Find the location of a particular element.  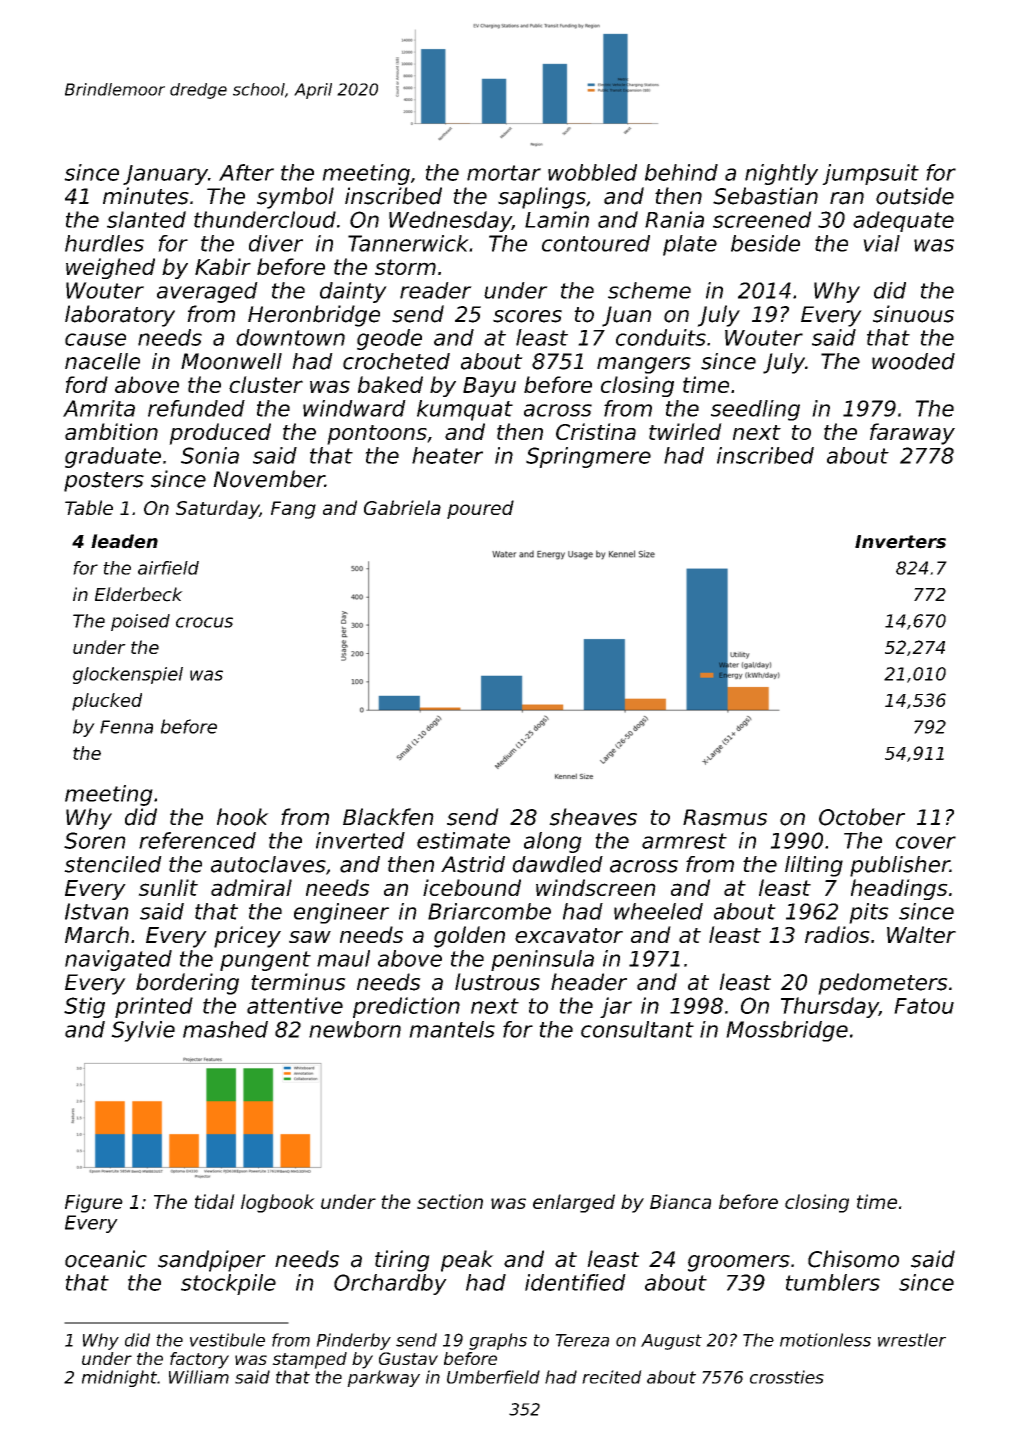

stockpile is located at coordinates (228, 1284).
